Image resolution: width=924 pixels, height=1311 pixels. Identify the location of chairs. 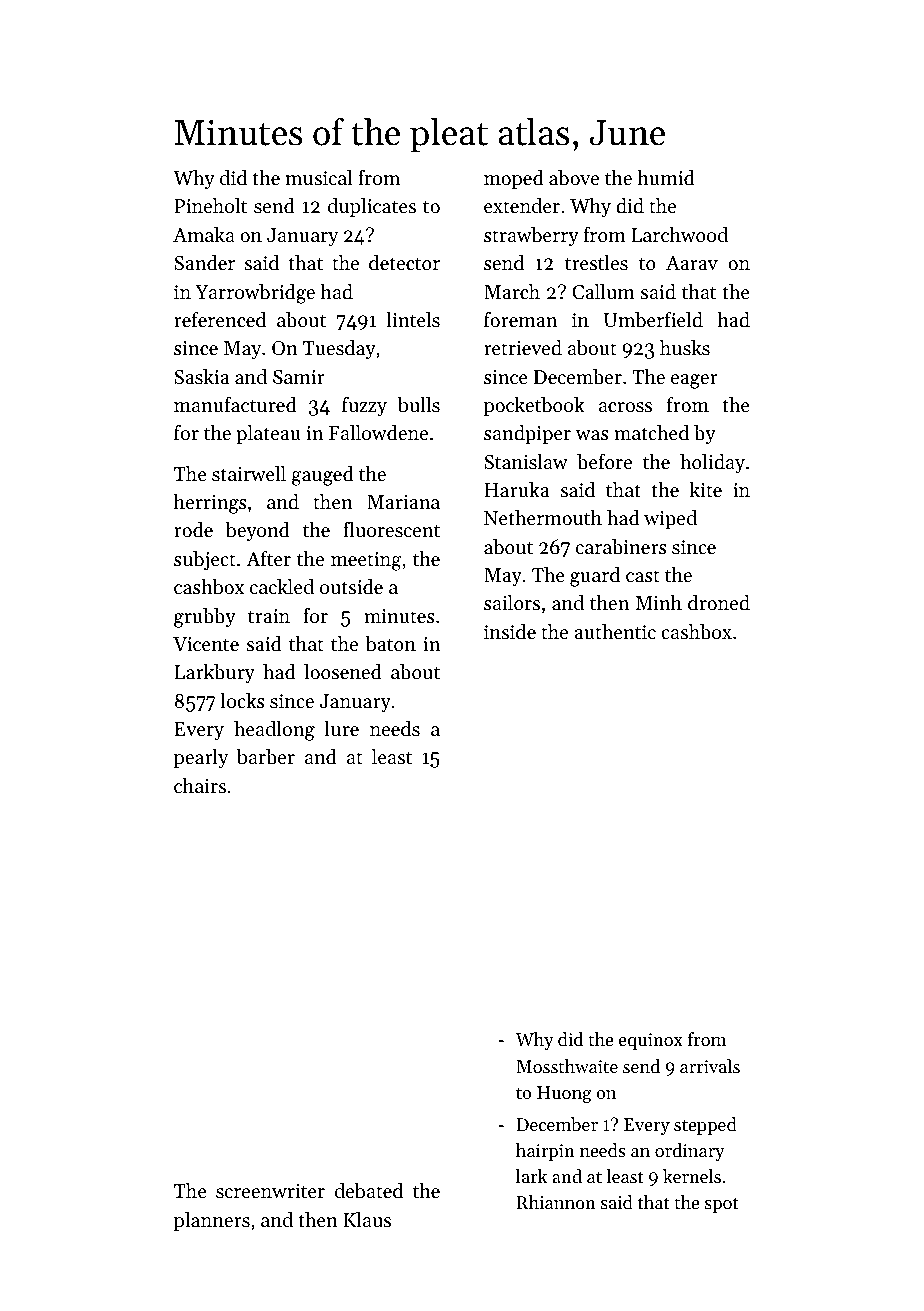
(200, 786).
